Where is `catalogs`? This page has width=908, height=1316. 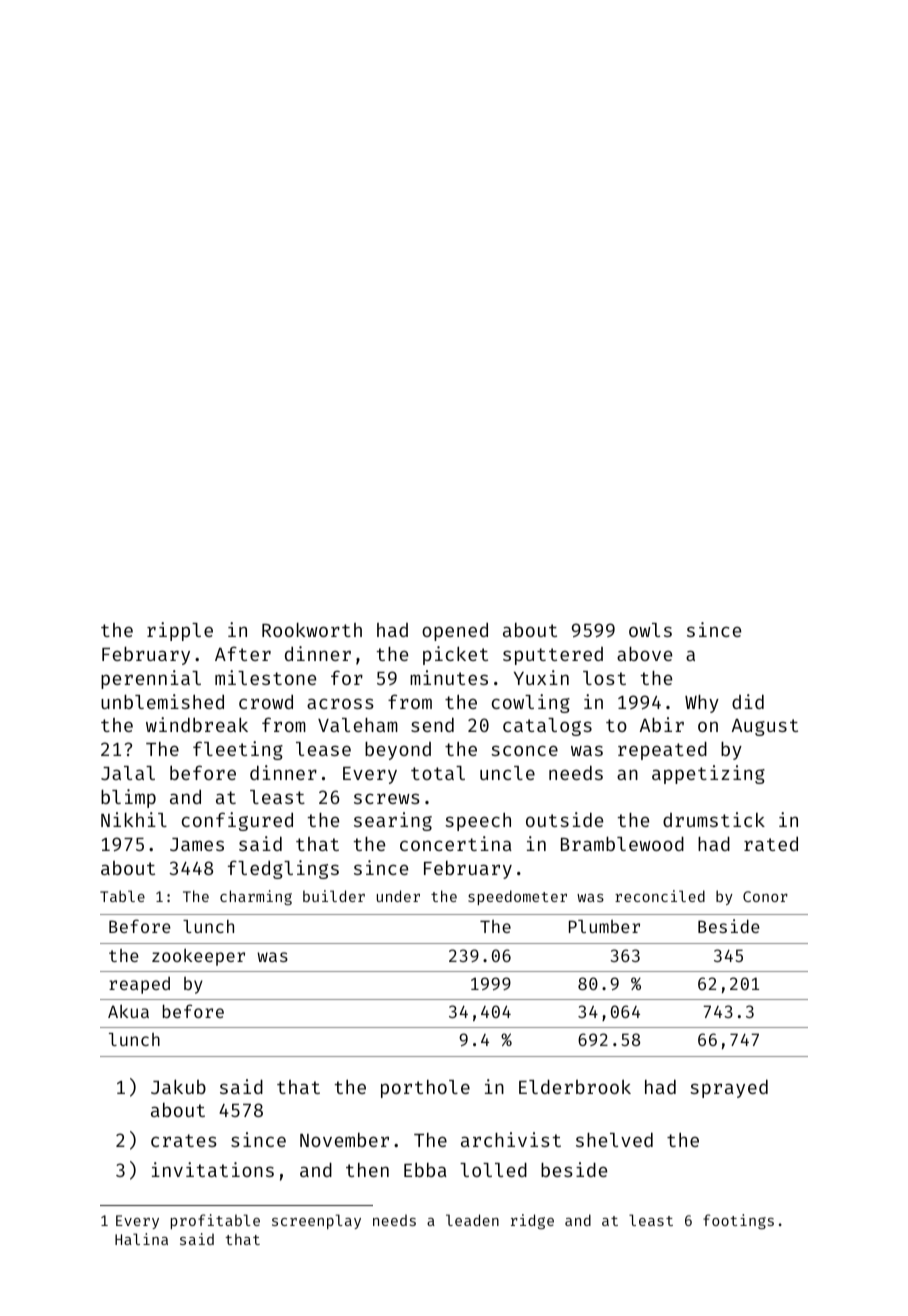 catalogs is located at coordinates (547, 727).
